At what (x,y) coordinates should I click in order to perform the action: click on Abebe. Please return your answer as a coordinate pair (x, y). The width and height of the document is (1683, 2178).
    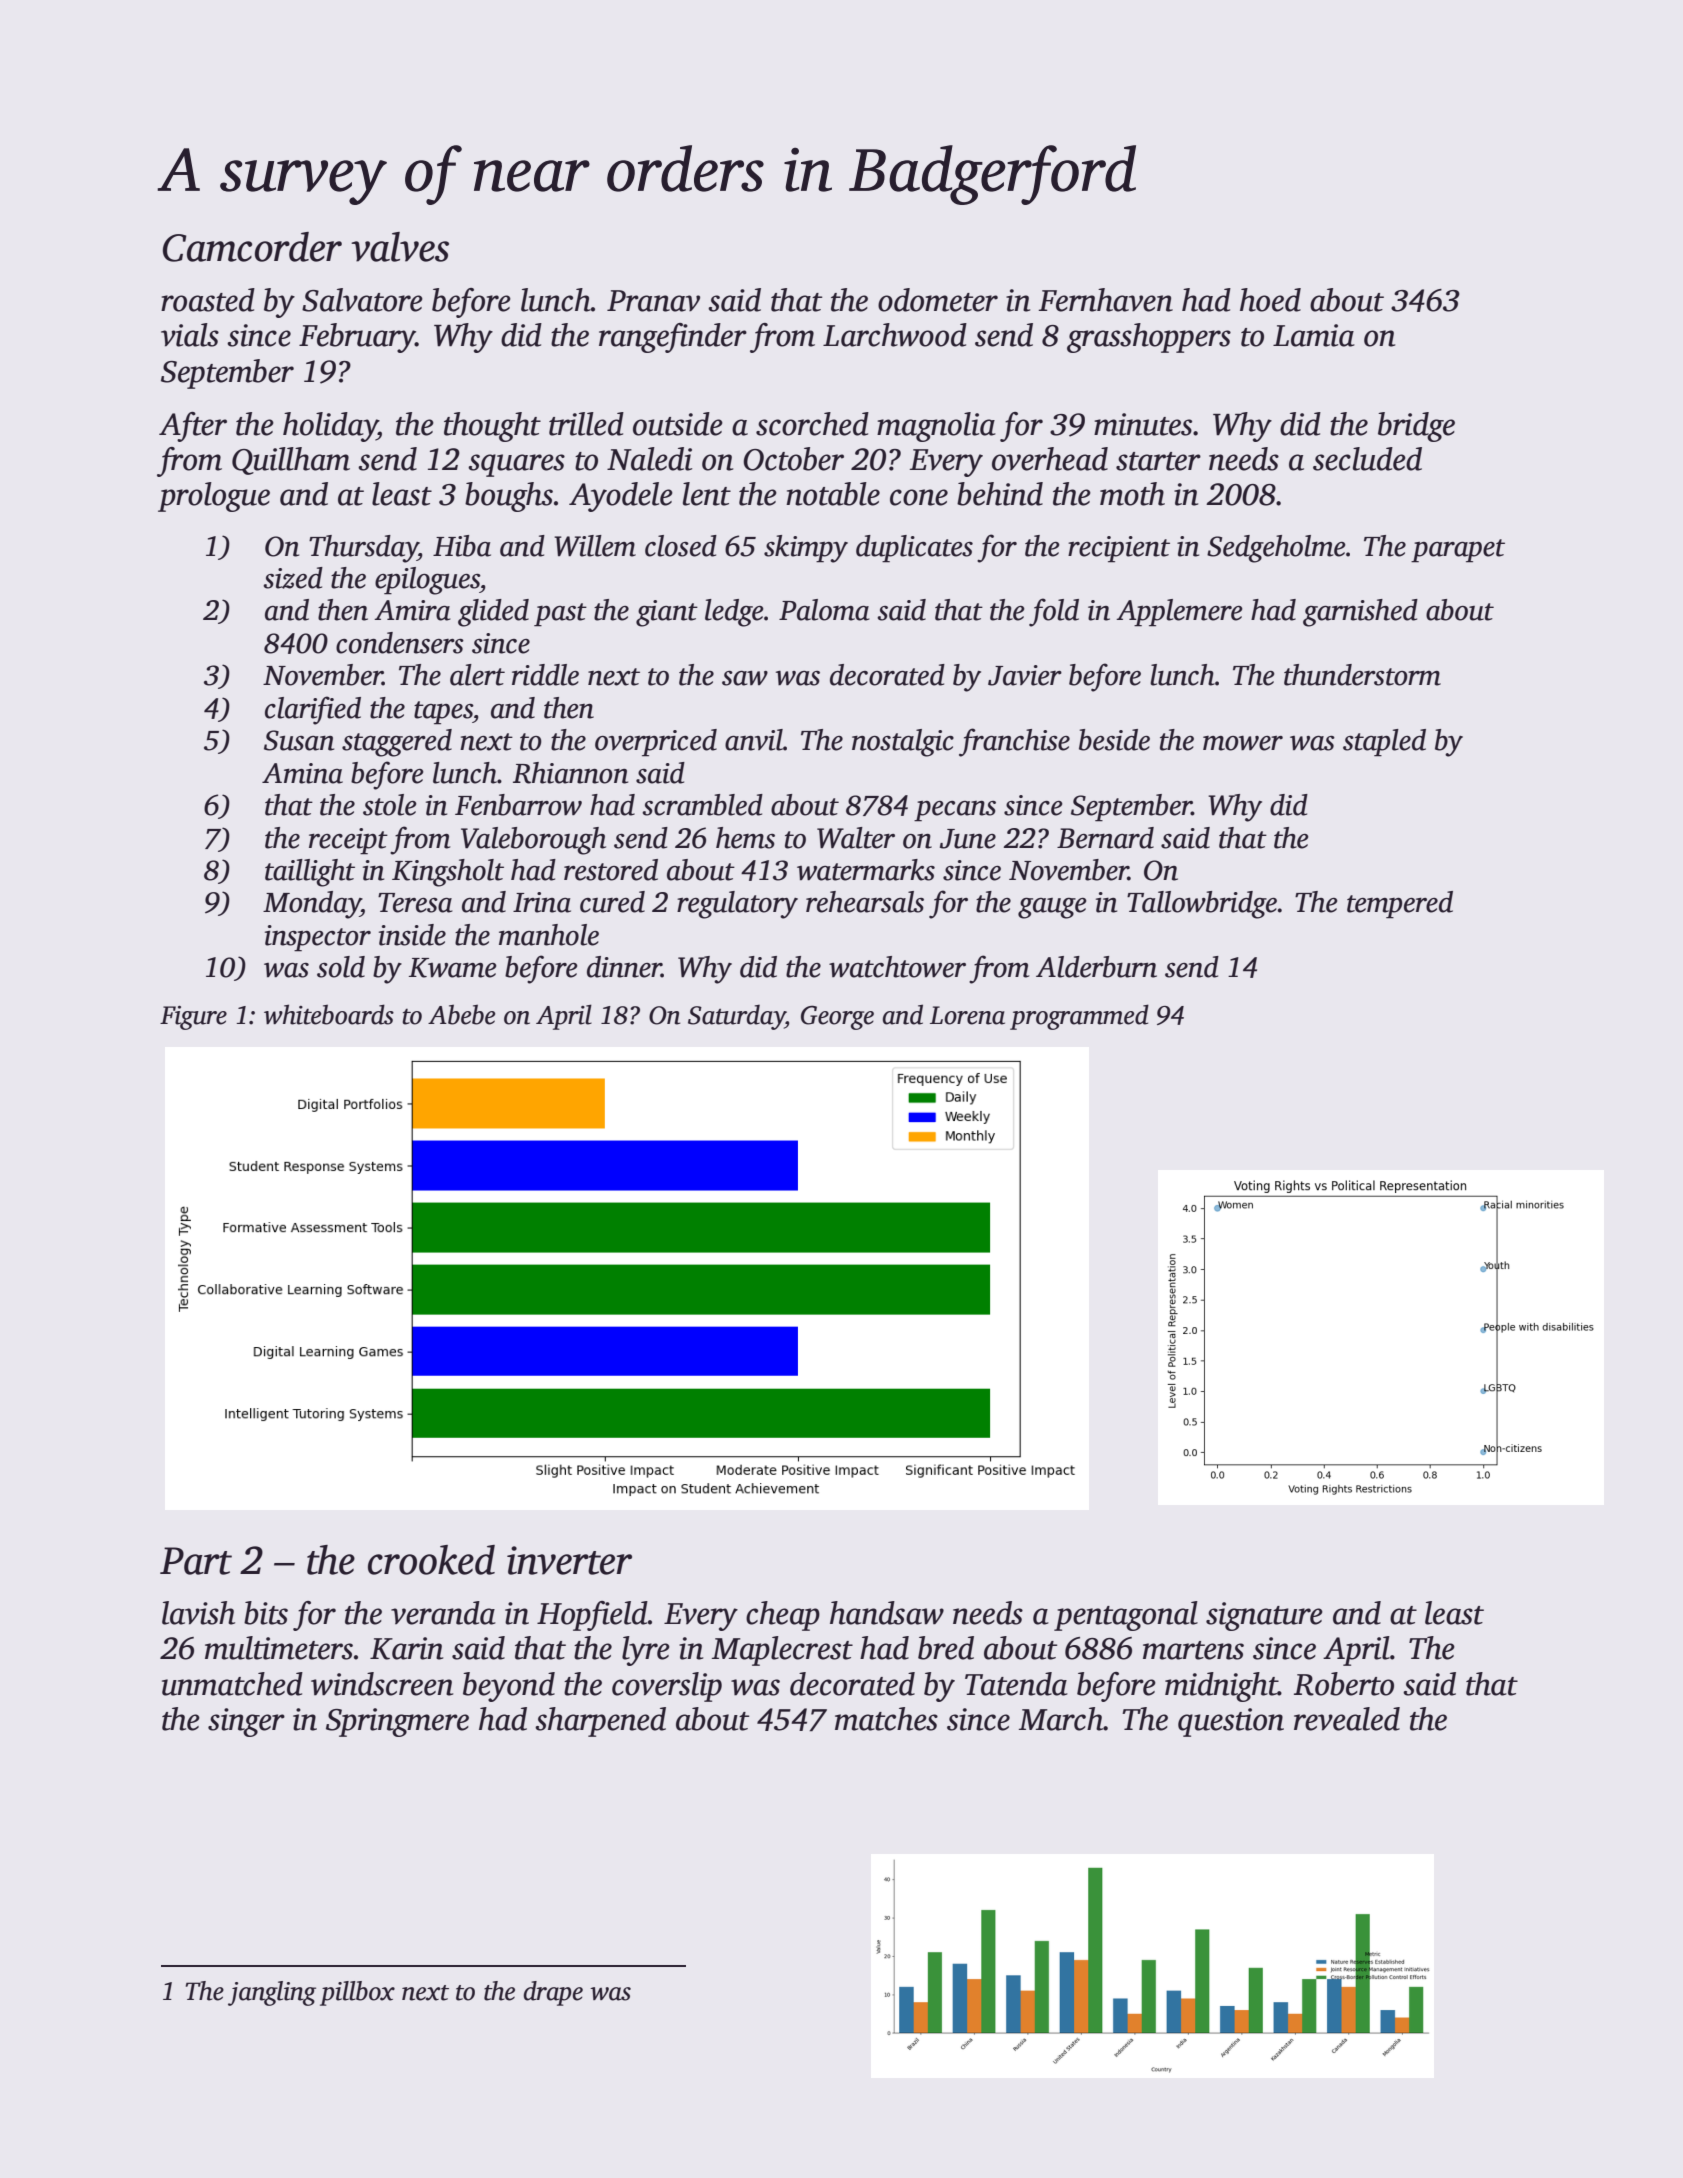
    Looking at the image, I should click on (461, 1014).
